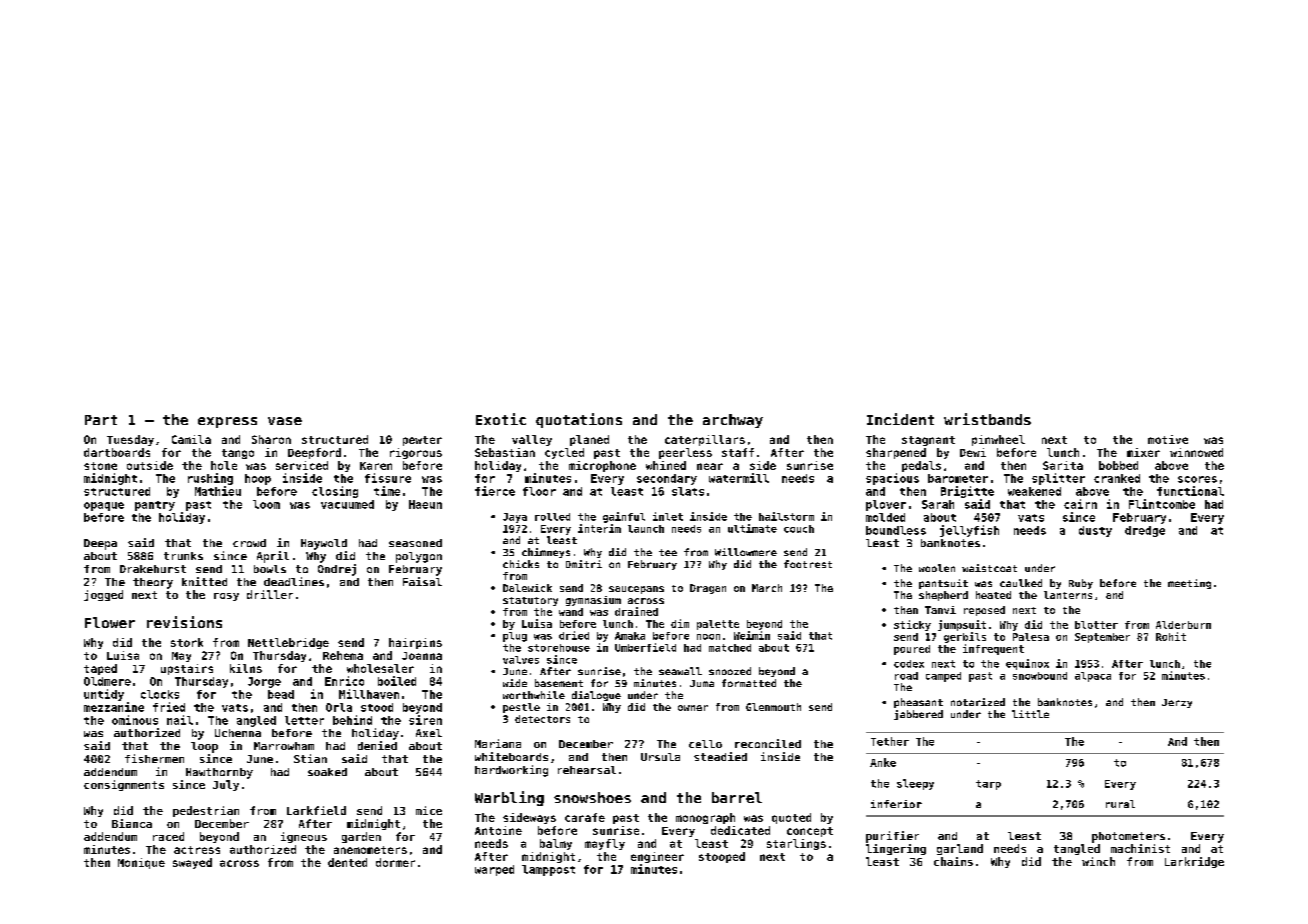 The height and width of the page is (924, 1308). What do you see at coordinates (1145, 531) in the page?
I see `dredge` at bounding box center [1145, 531].
